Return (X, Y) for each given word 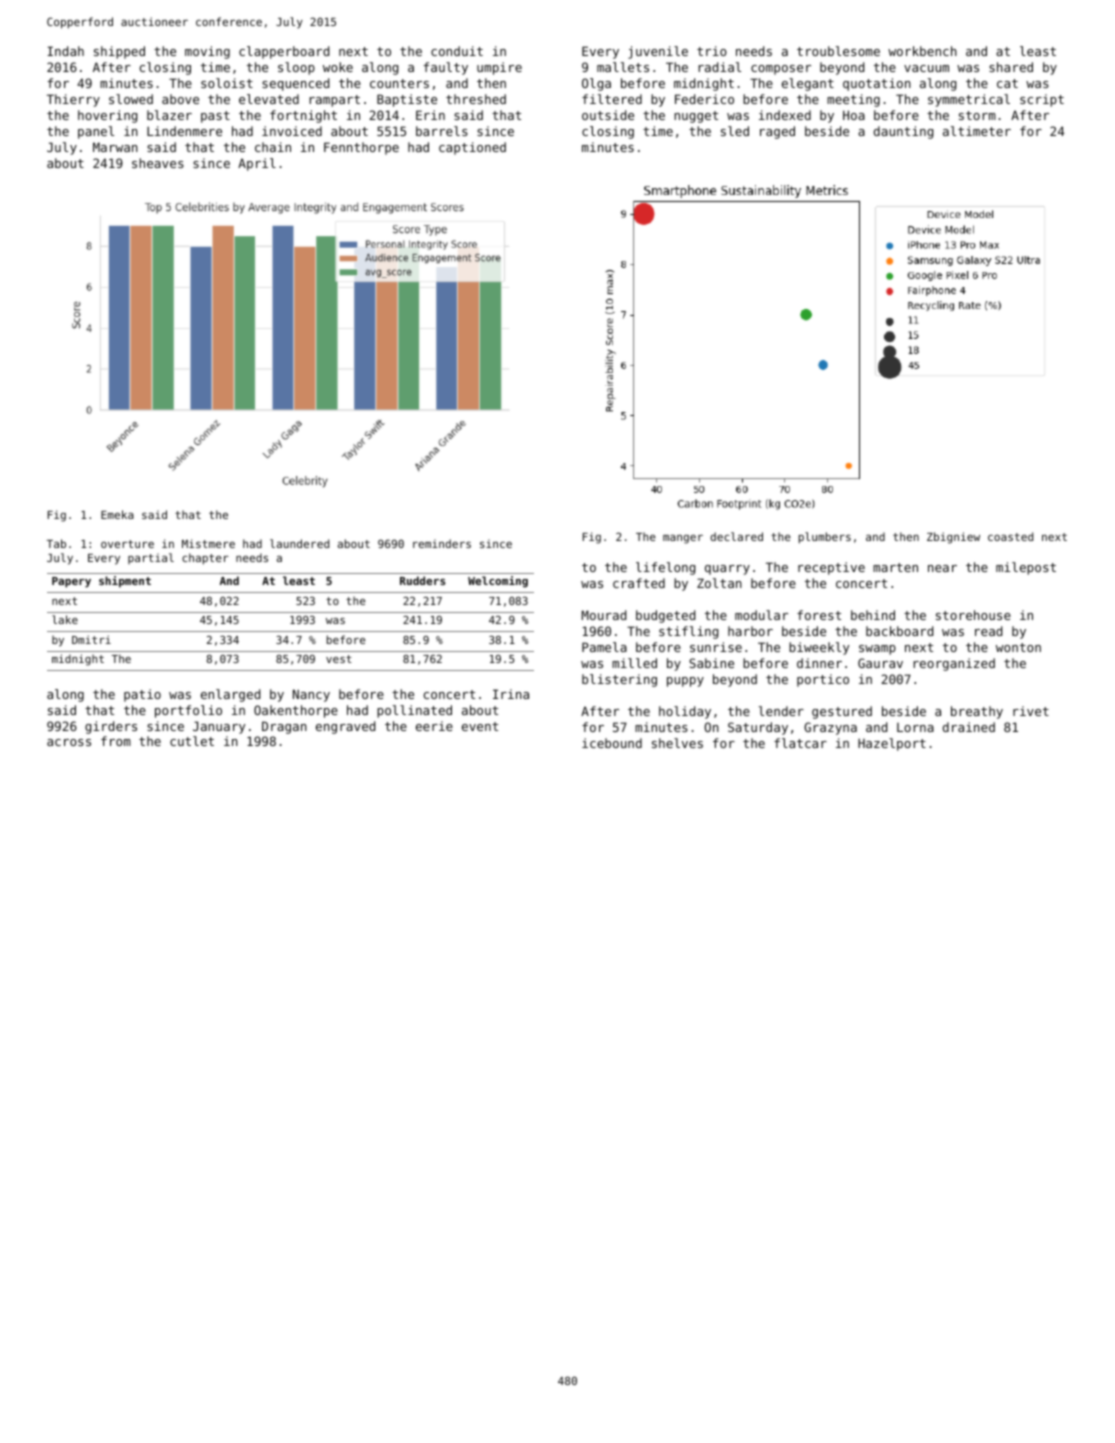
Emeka (117, 514)
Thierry (73, 100)
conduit (457, 51)
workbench (922, 51)
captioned (472, 148)
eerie (434, 726)
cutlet (192, 741)
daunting (903, 132)
